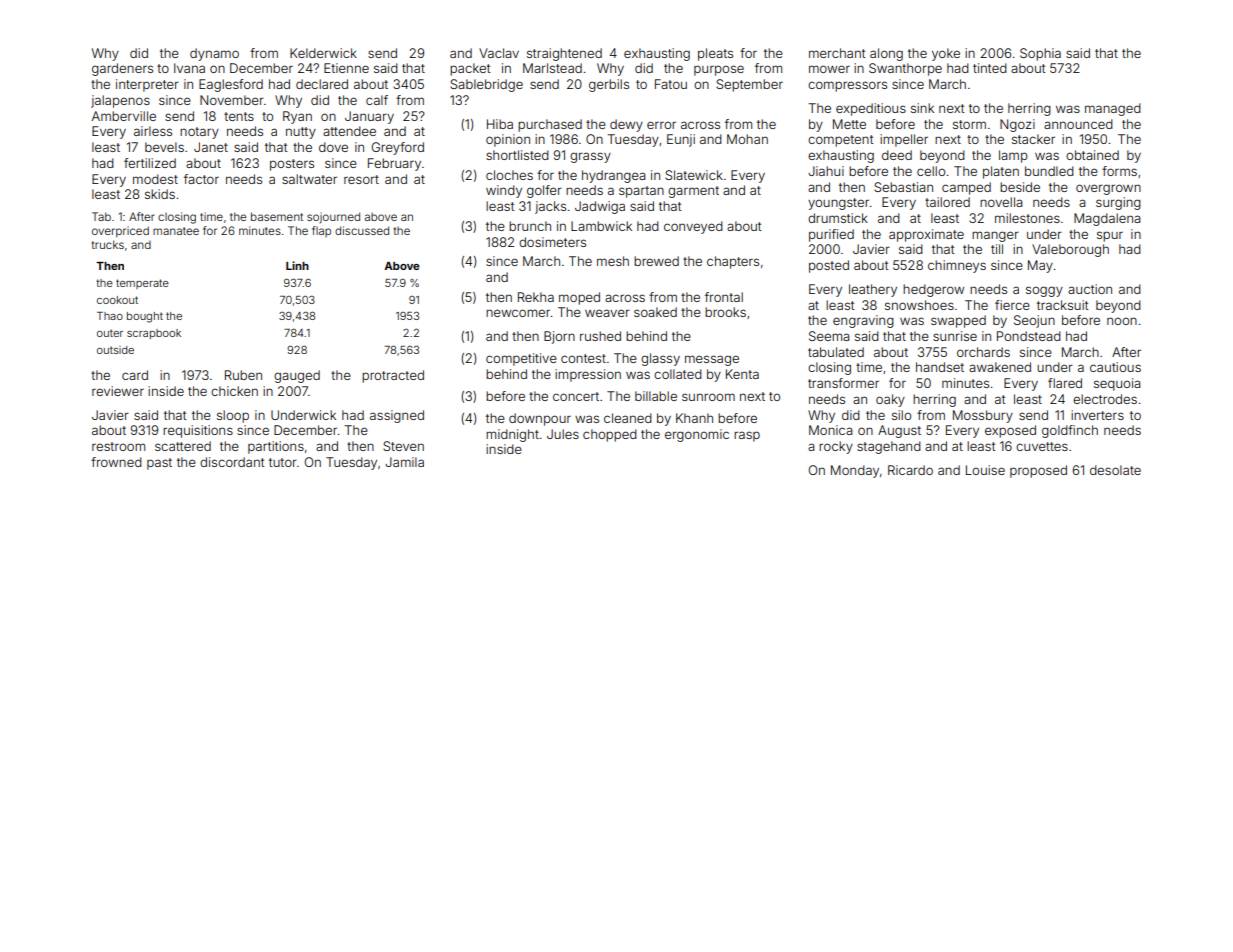 The height and width of the document is (952, 1233). Describe the element at coordinates (122, 69) in the document. I see `gardeners` at that location.
